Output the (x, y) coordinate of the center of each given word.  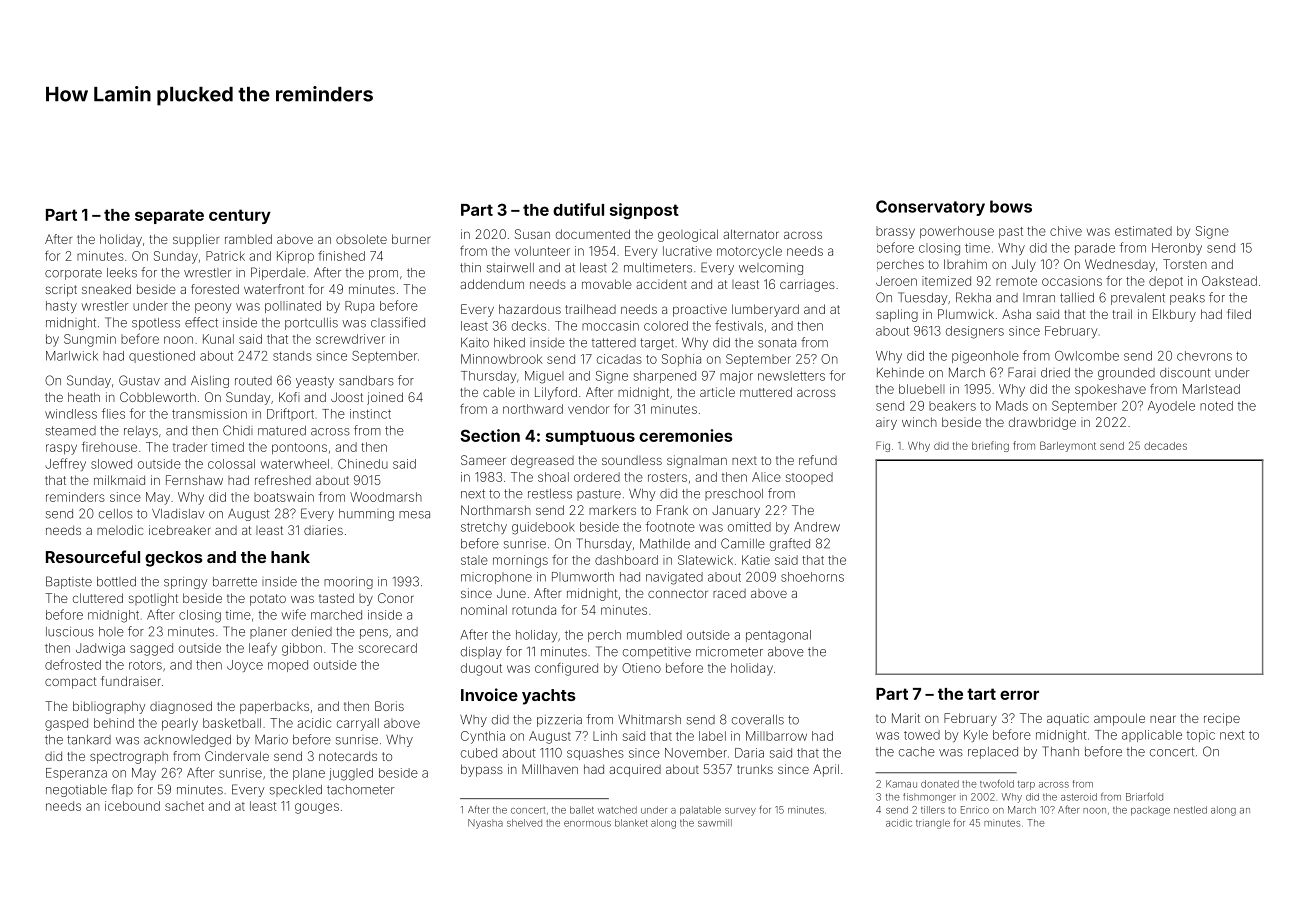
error (1019, 695)
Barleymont (1068, 446)
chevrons (1204, 356)
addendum (492, 284)
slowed (111, 464)
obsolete (361, 239)
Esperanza (76, 774)
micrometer (729, 652)
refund (818, 460)
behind (114, 723)
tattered (614, 343)
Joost (347, 397)
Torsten (1185, 264)
